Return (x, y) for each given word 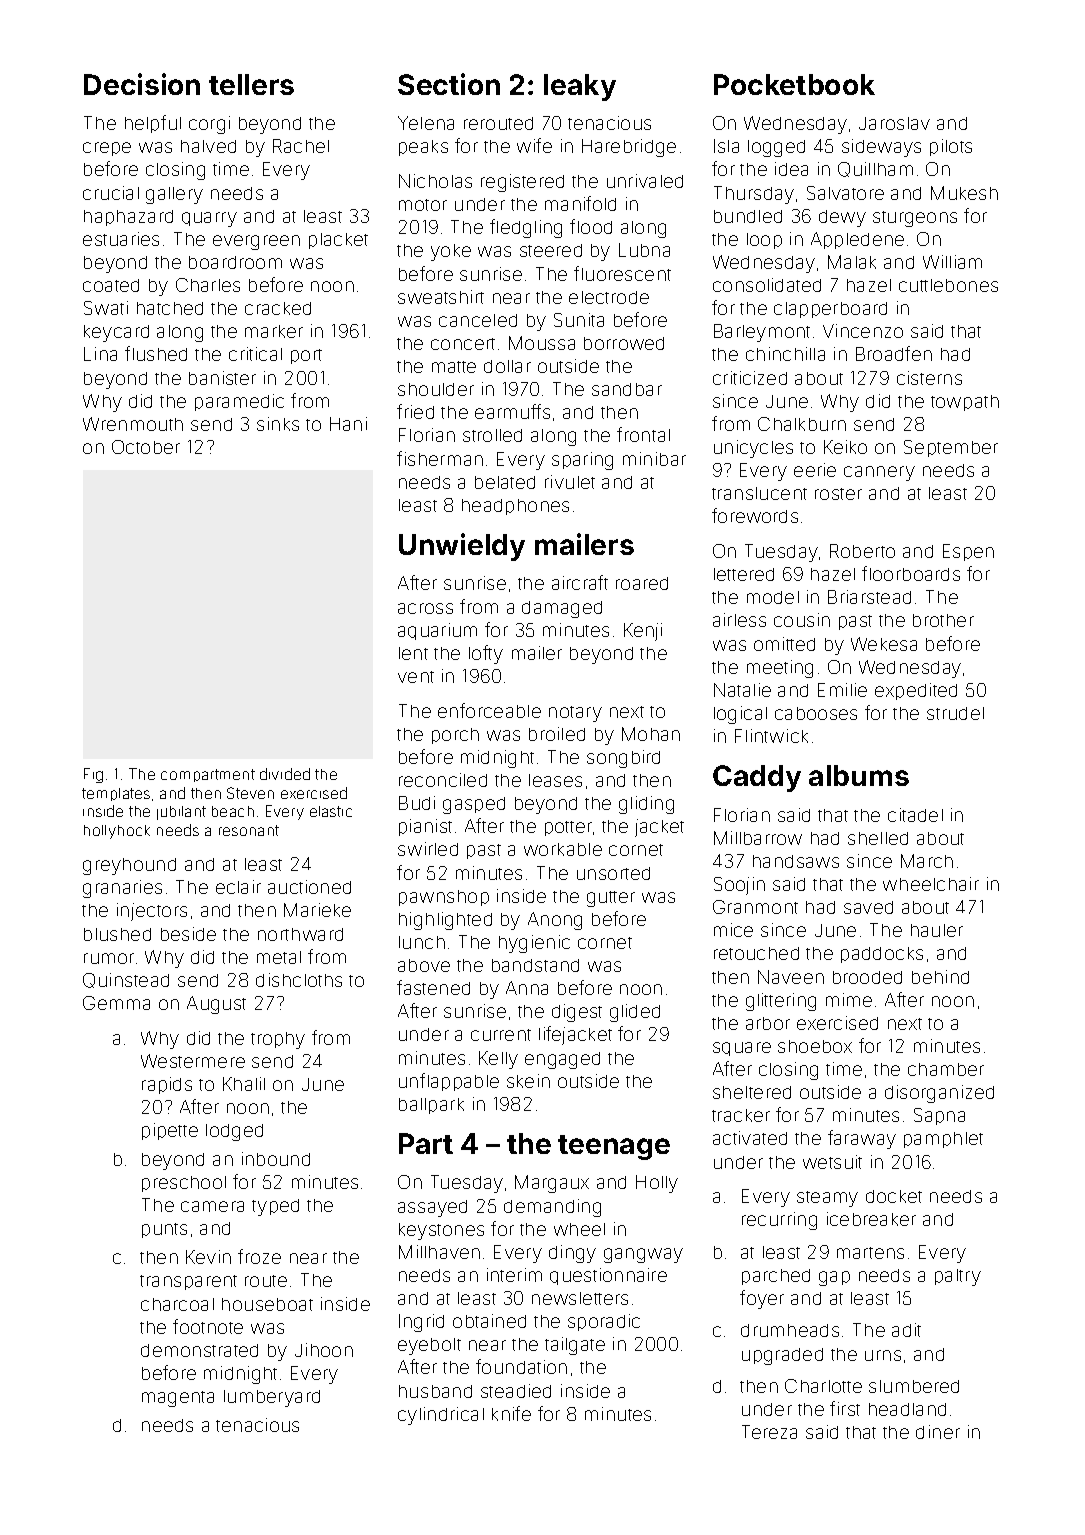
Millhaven (439, 1252)
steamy (827, 1199)
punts (164, 1230)
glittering (781, 1002)
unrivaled (645, 181)
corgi (209, 125)
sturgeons (915, 219)
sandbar (627, 389)
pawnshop (444, 898)
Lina (100, 354)
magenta (178, 1399)
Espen (968, 552)
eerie (815, 470)
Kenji (643, 632)
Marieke (317, 910)
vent (416, 677)
